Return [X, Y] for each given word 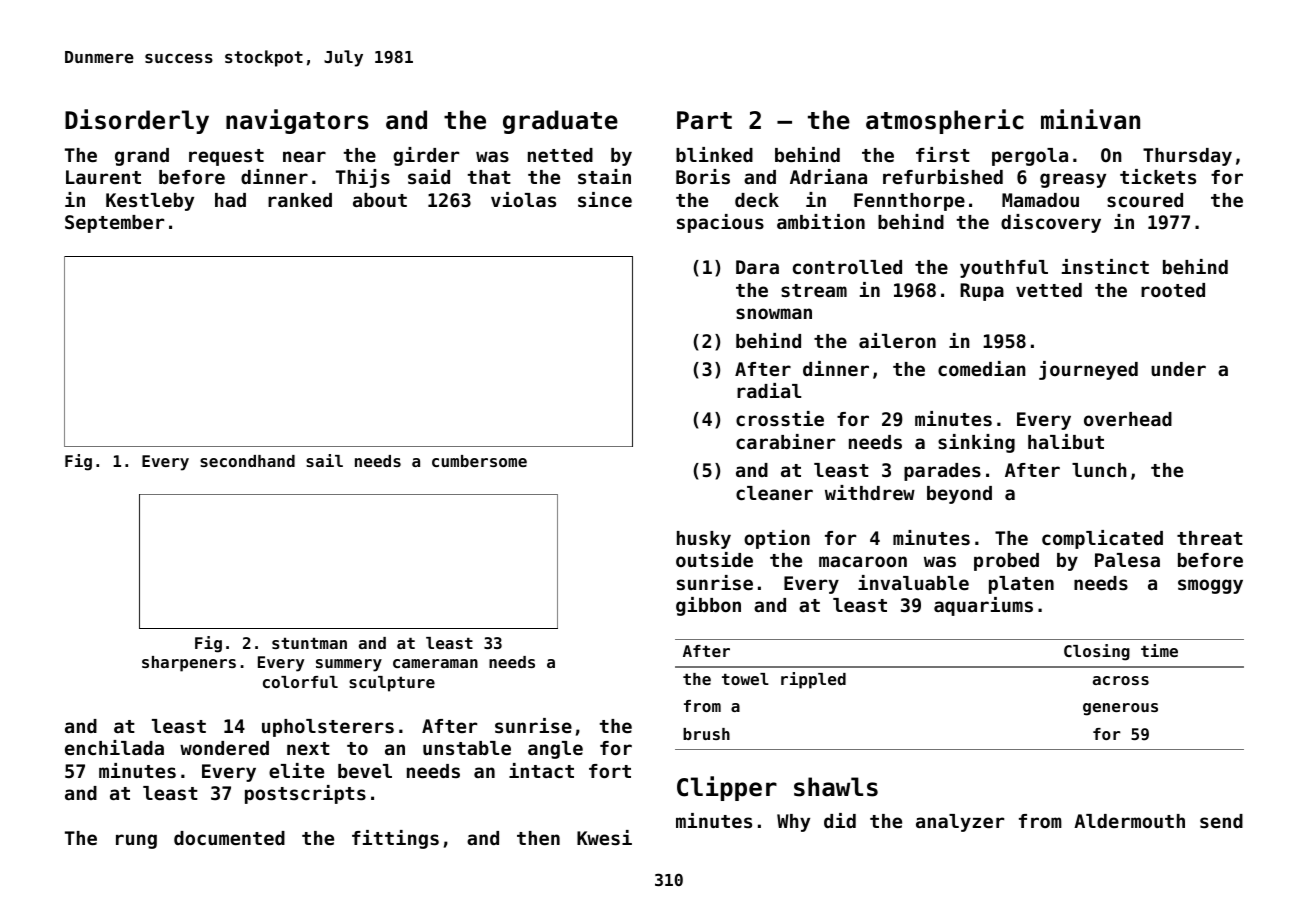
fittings [395, 839]
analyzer [960, 823]
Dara [757, 267]
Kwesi [604, 837]
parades [942, 472]
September [114, 224]
